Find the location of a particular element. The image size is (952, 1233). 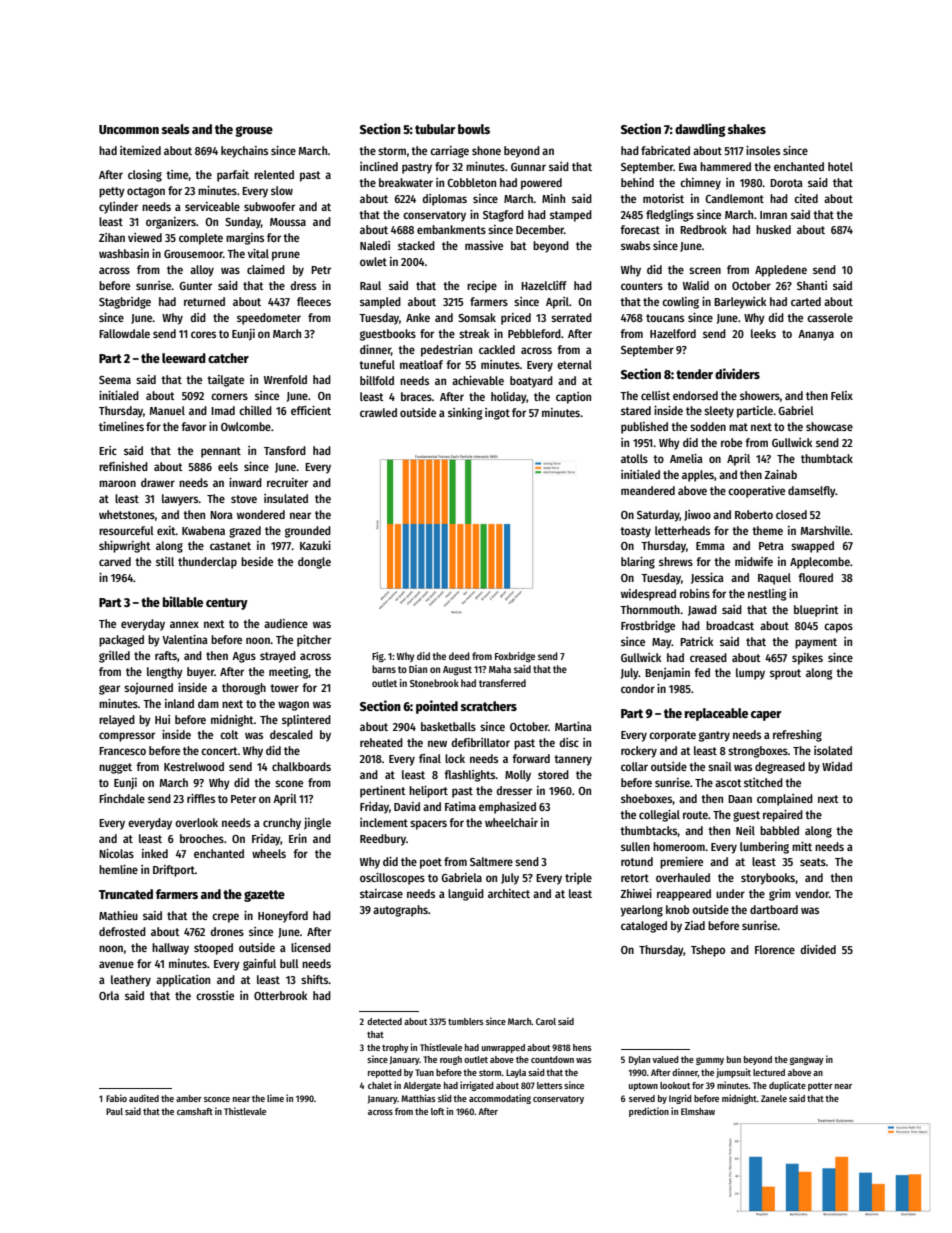

Felix is located at coordinates (842, 395).
